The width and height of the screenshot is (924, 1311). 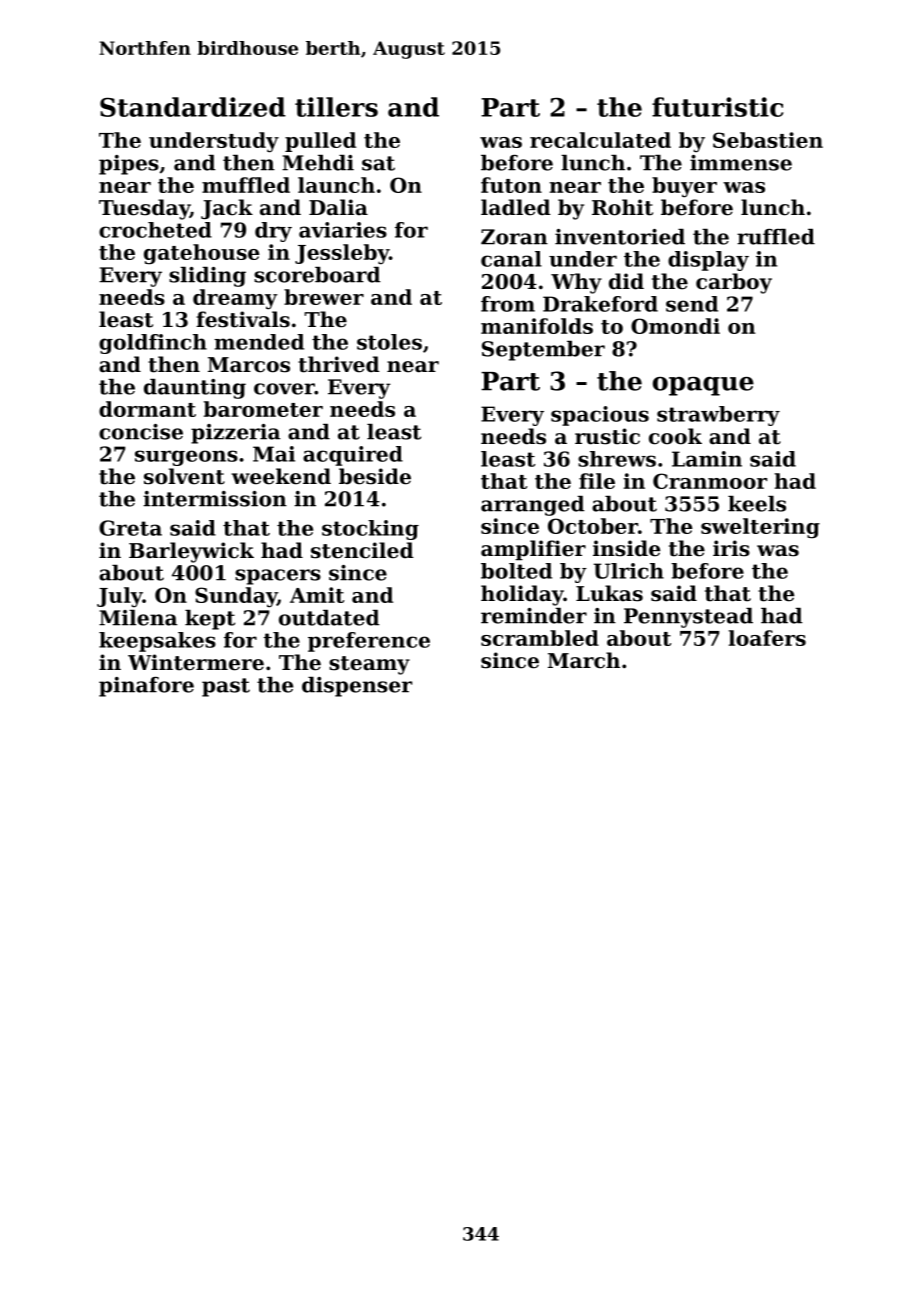 I want to click on Omondi, so click(x=675, y=326).
